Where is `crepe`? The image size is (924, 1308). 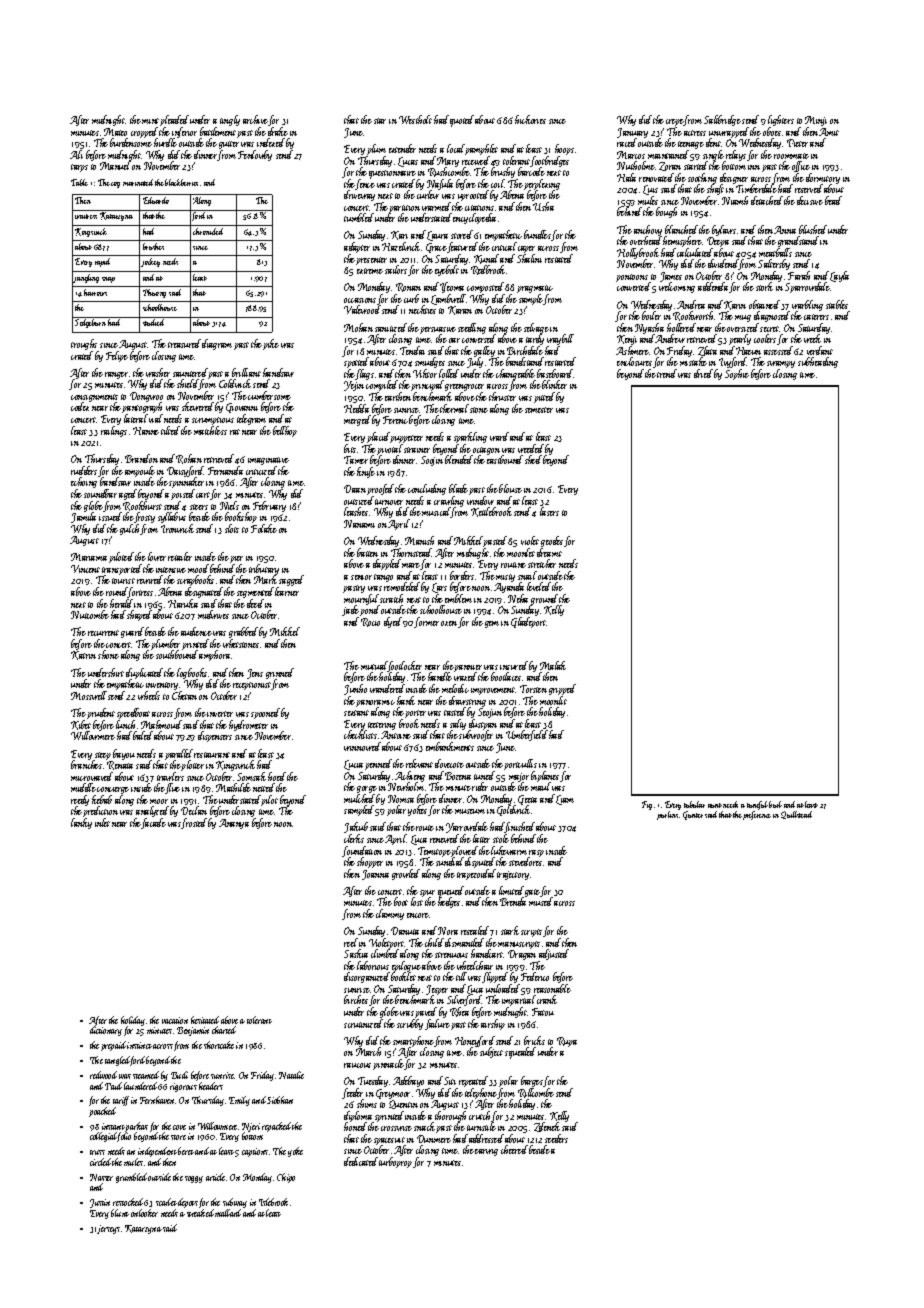 crepe is located at coordinates (675, 122).
